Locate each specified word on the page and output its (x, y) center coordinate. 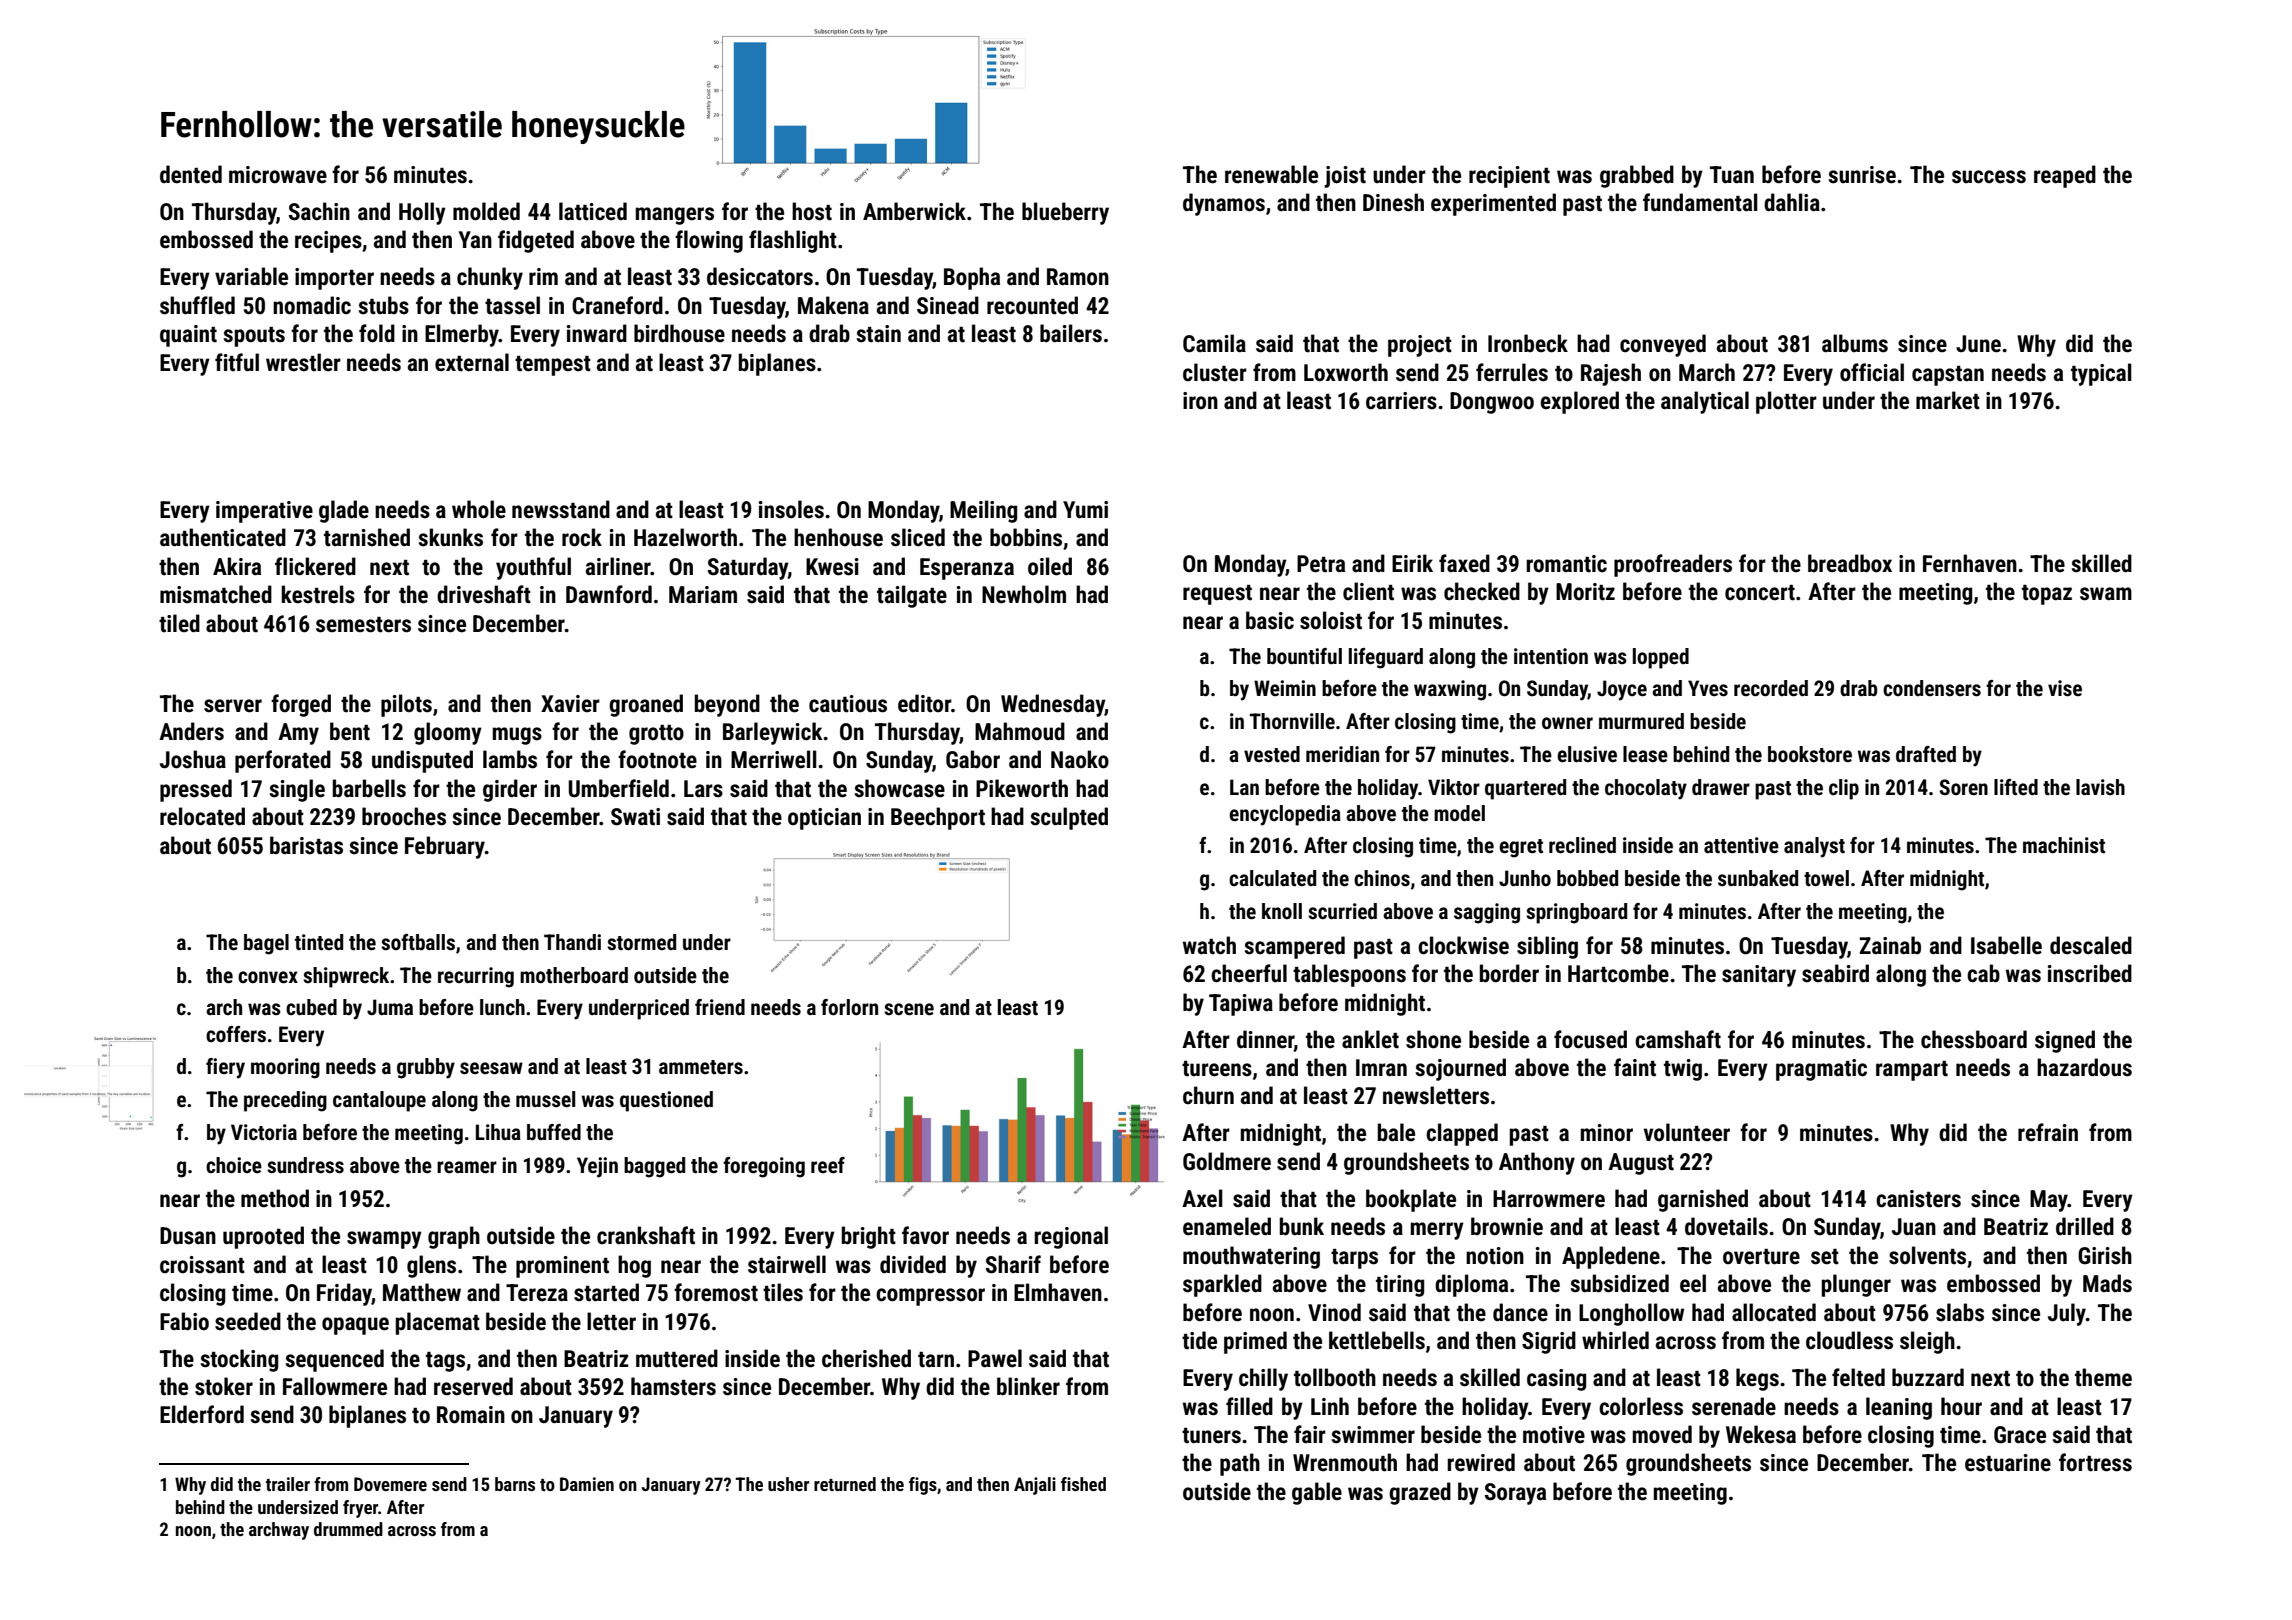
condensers (1932, 688)
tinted (319, 942)
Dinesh (1393, 202)
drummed (348, 1529)
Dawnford (609, 594)
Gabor (973, 759)
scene (909, 1009)
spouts (254, 337)
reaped (2065, 176)
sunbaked (1758, 878)
